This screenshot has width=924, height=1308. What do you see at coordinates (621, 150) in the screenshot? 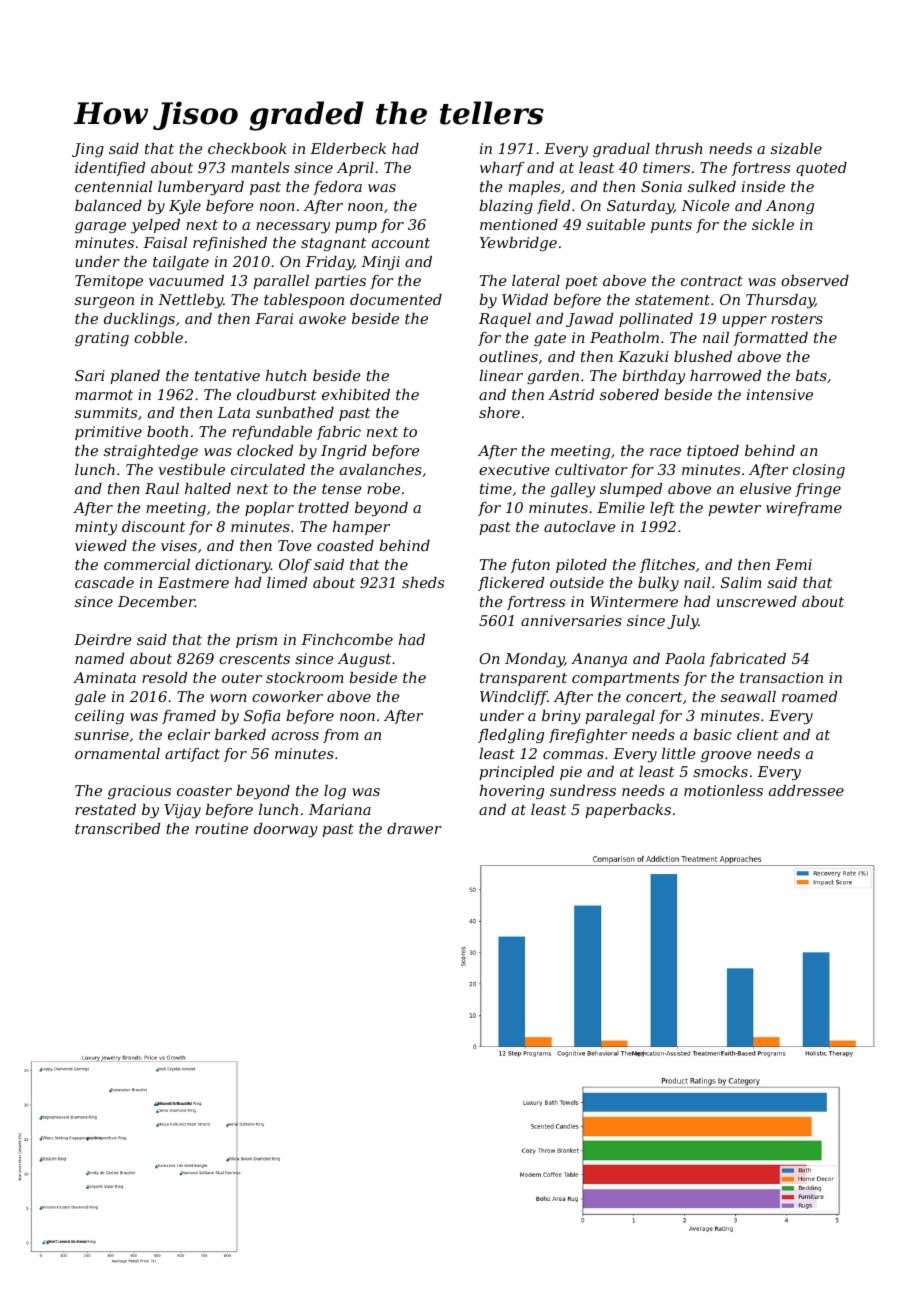
I see `gradual` at bounding box center [621, 150].
